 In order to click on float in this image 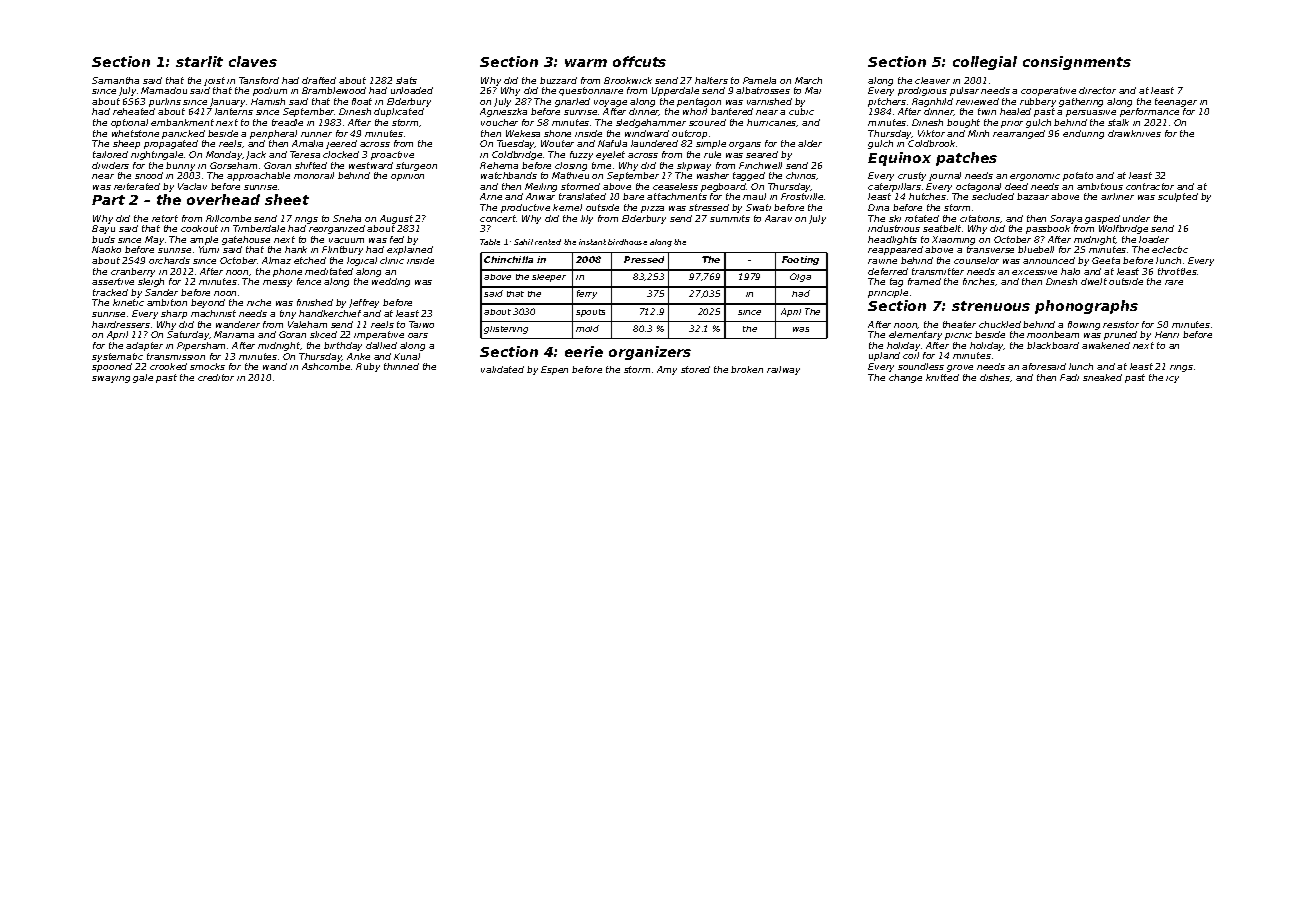, I will do `click(362, 101)`.
